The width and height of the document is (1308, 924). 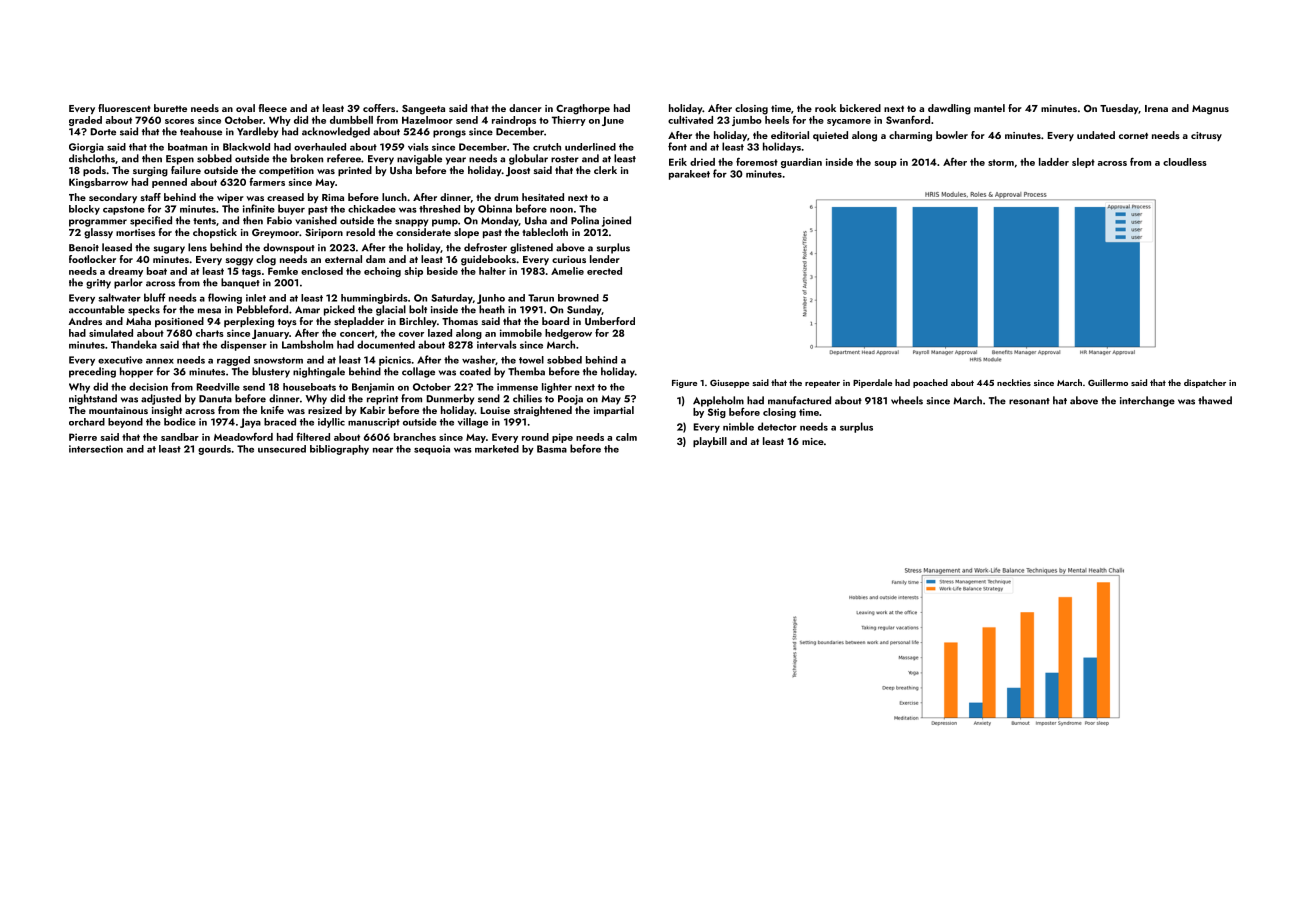 What do you see at coordinates (1014, 382) in the document?
I see `neckties` at bounding box center [1014, 382].
